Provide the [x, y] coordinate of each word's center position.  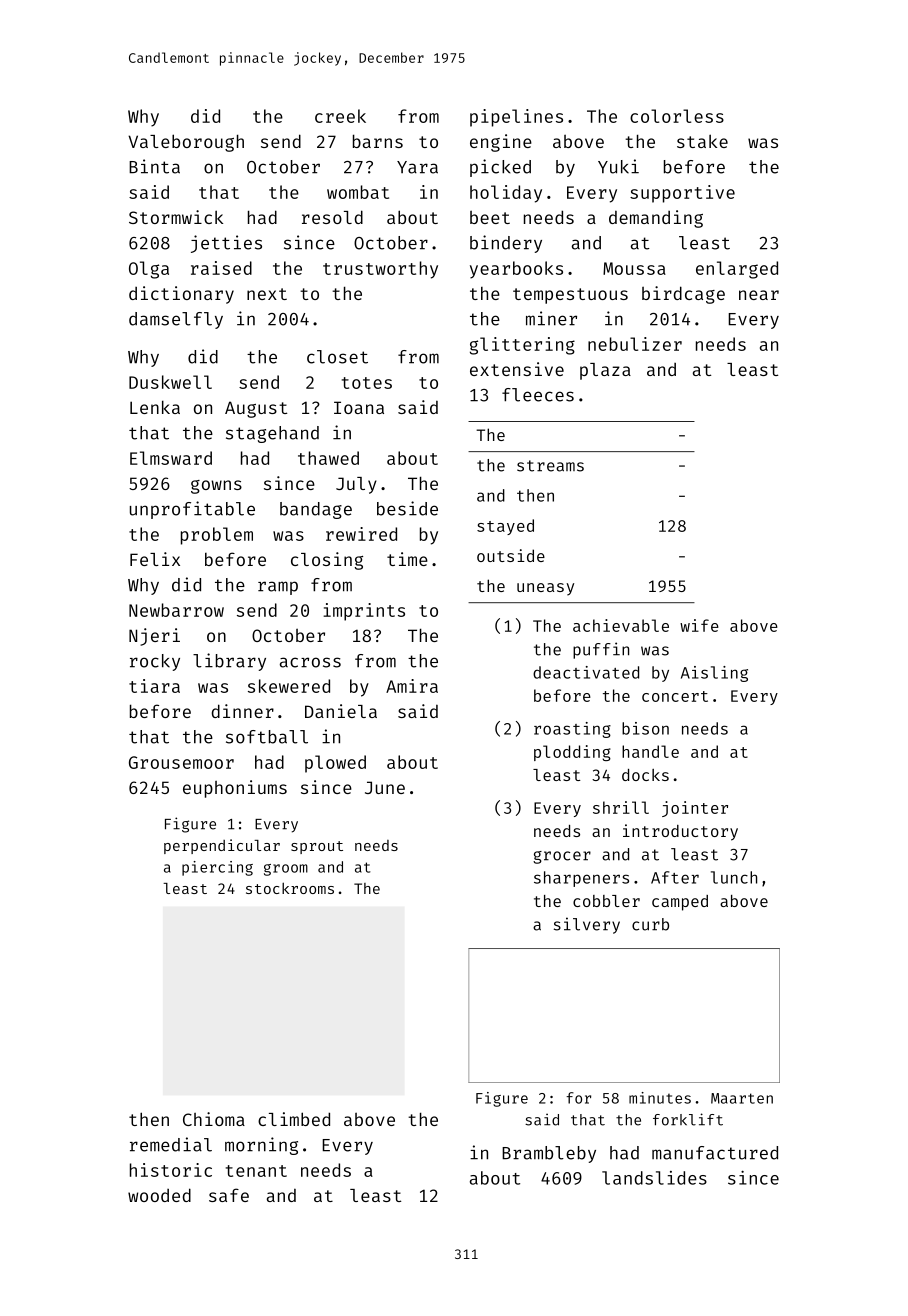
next [267, 294]
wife [699, 625]
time [407, 559]
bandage [316, 510]
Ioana [359, 407]
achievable [621, 625]
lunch [734, 877]
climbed [294, 1119]
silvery [587, 925]
